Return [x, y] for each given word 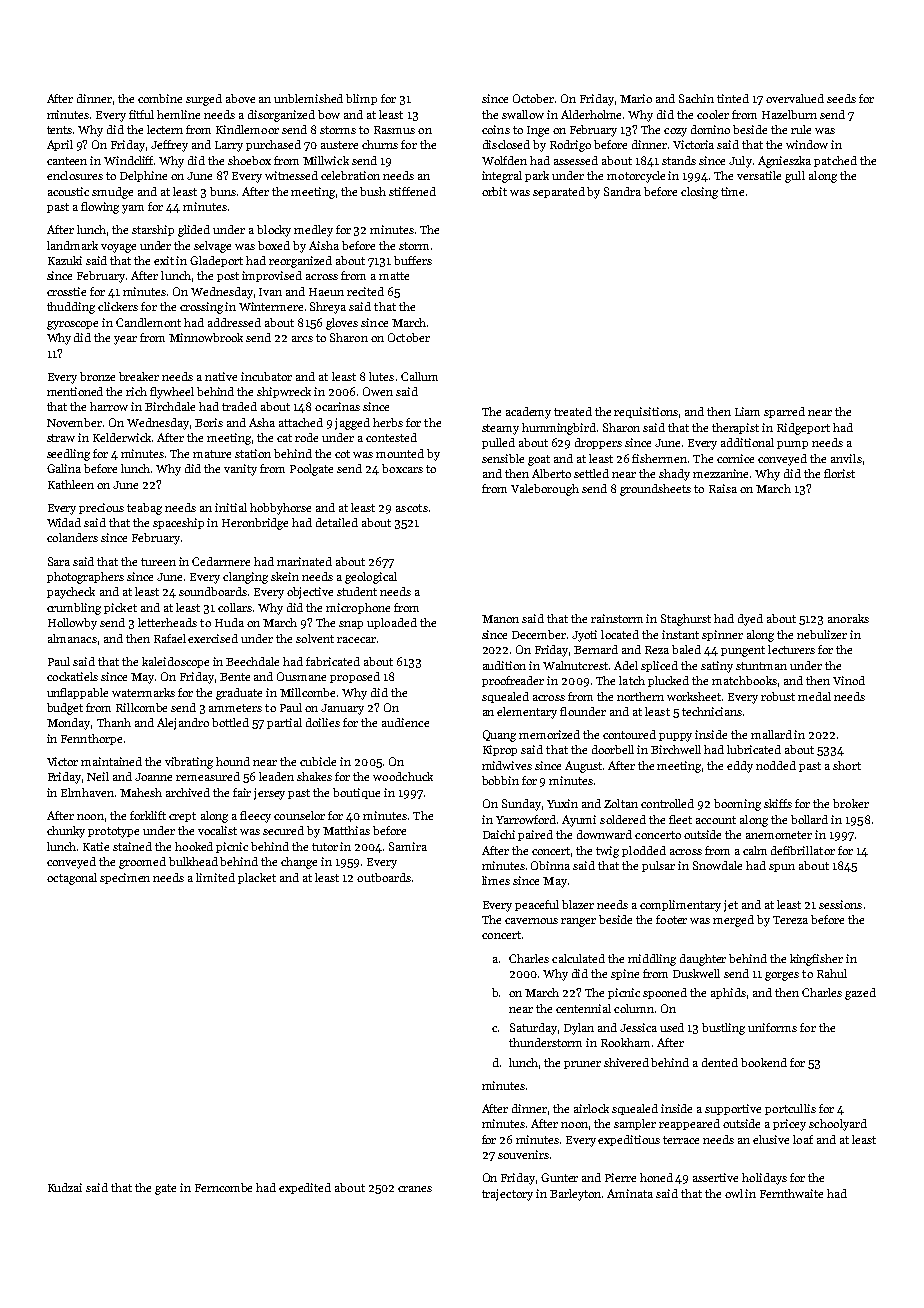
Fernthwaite [791, 1193]
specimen [125, 878]
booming [737, 805]
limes [496, 880]
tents [59, 130]
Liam [747, 411]
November [74, 422]
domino [710, 129]
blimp [361, 99]
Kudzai [65, 1187]
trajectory [507, 1195]
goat [539, 460]
